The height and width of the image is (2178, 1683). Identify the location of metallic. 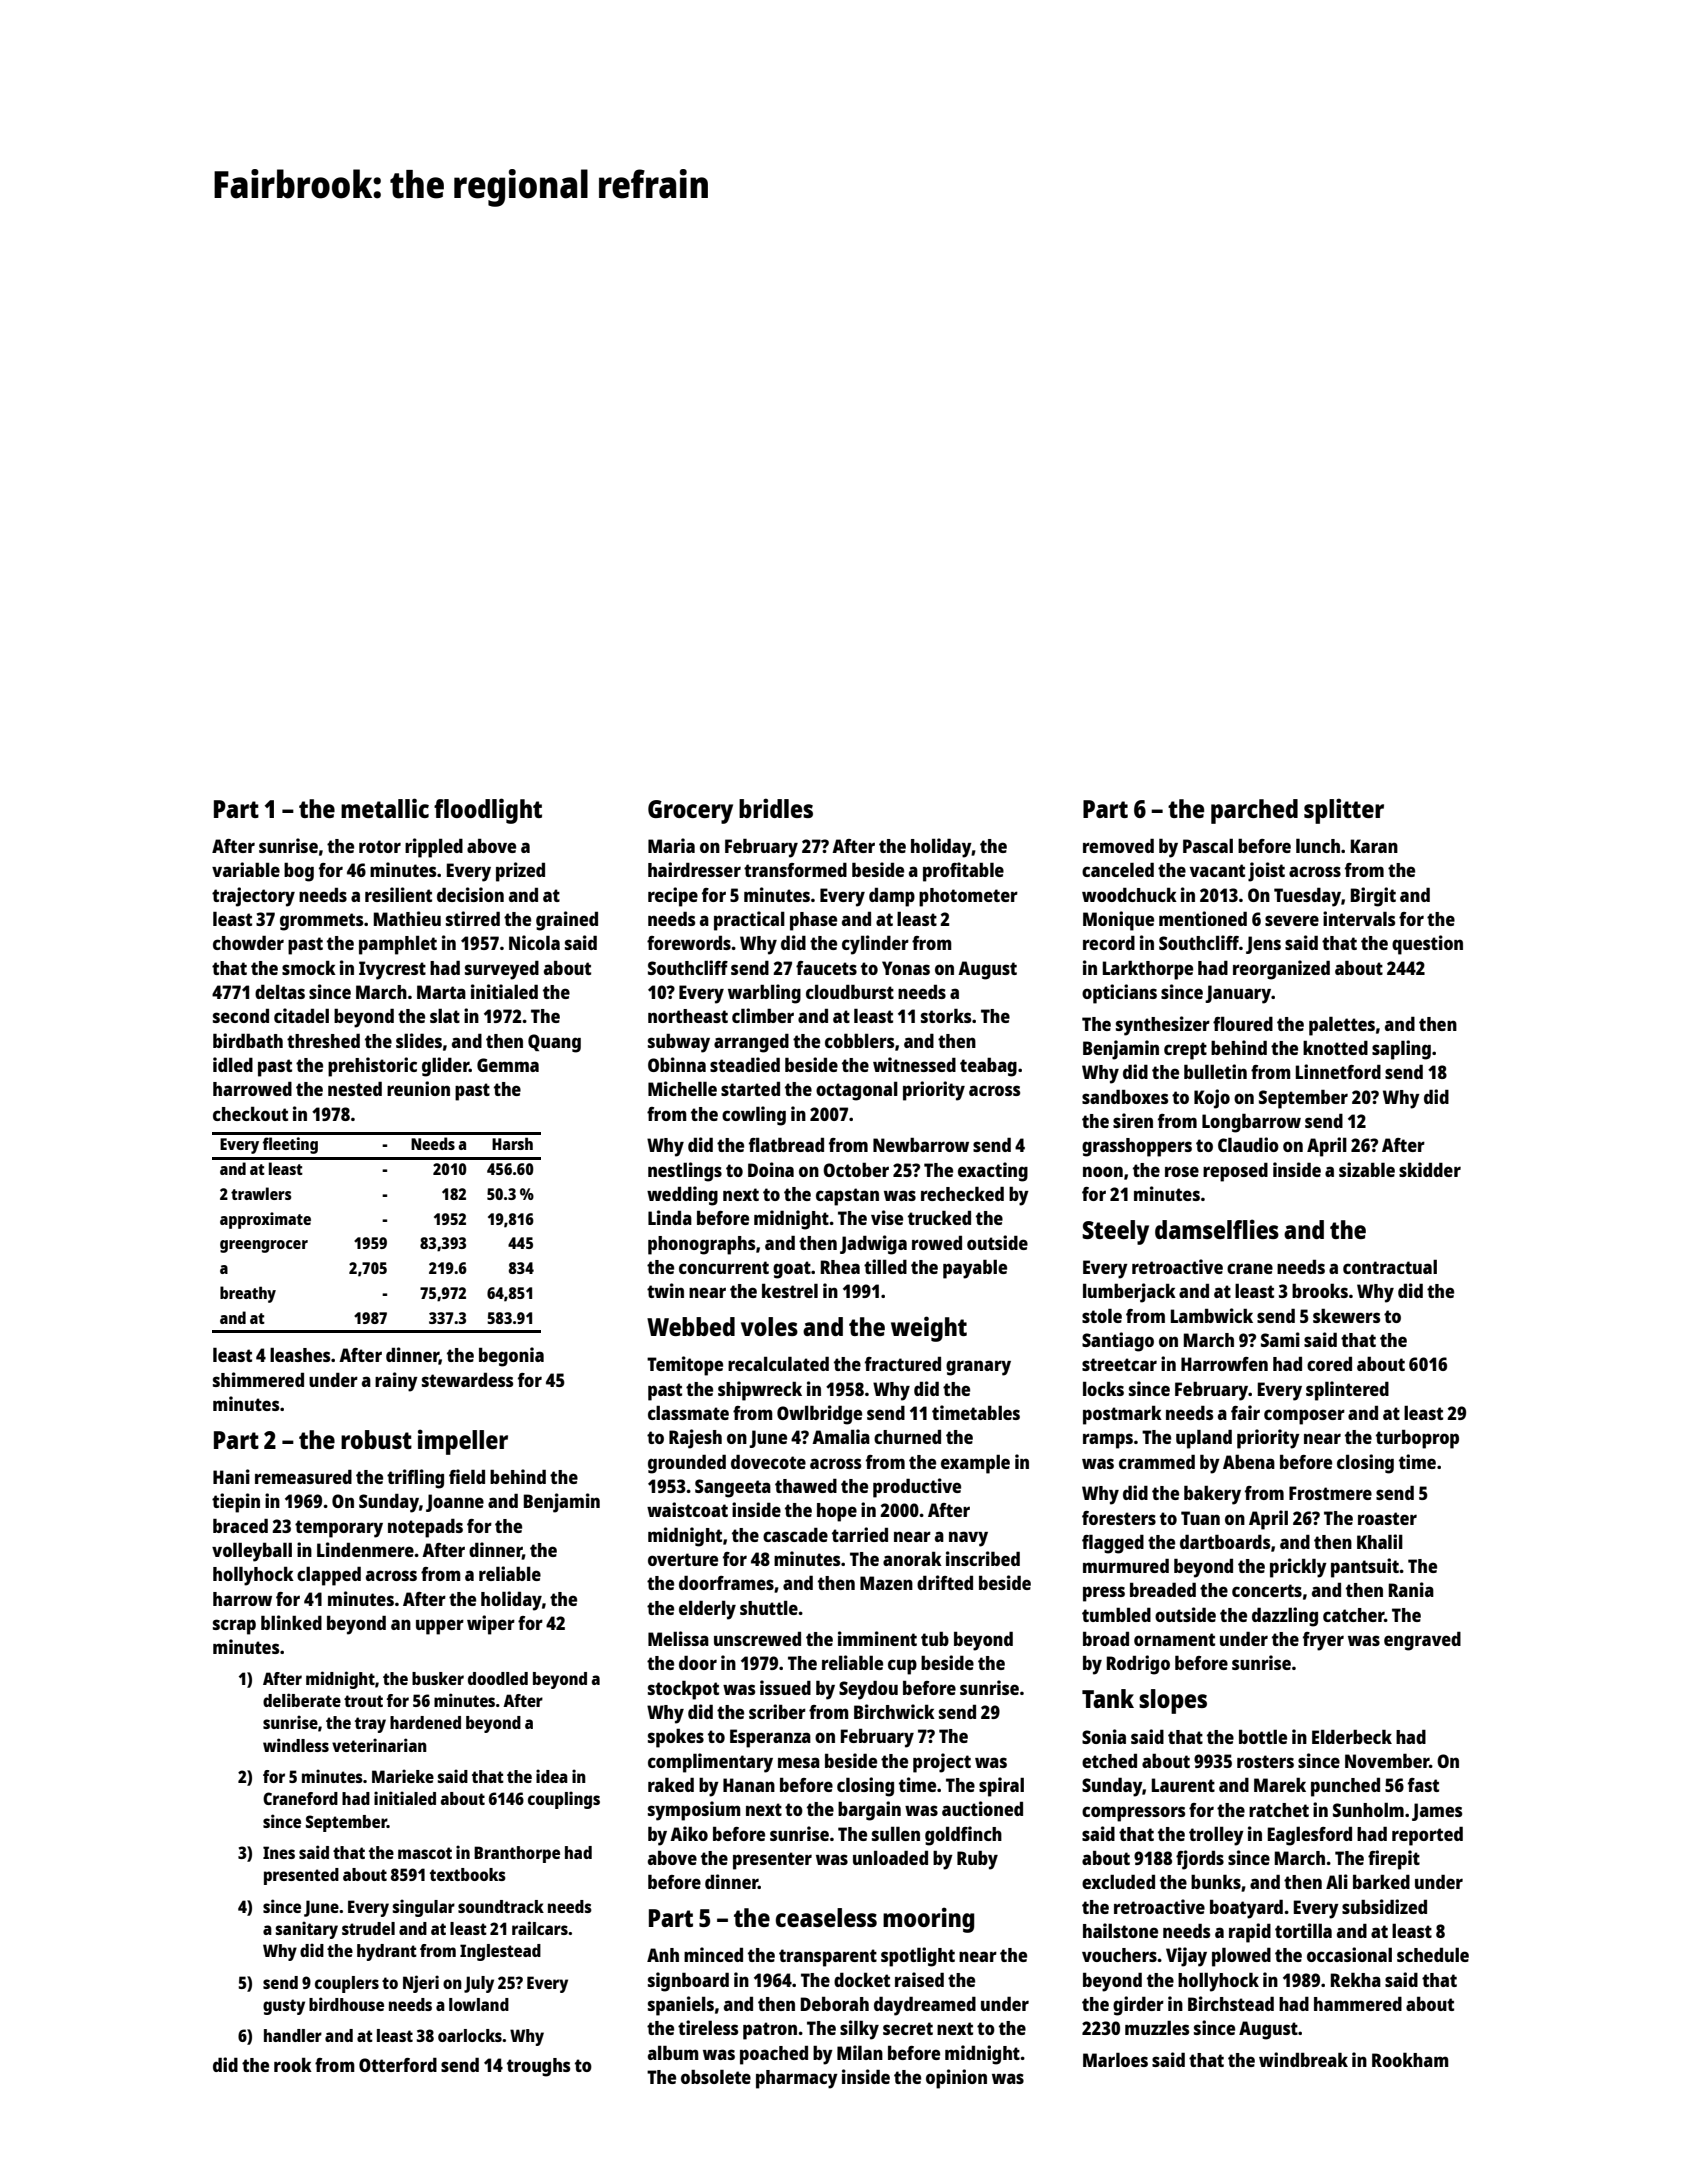
(385, 808).
